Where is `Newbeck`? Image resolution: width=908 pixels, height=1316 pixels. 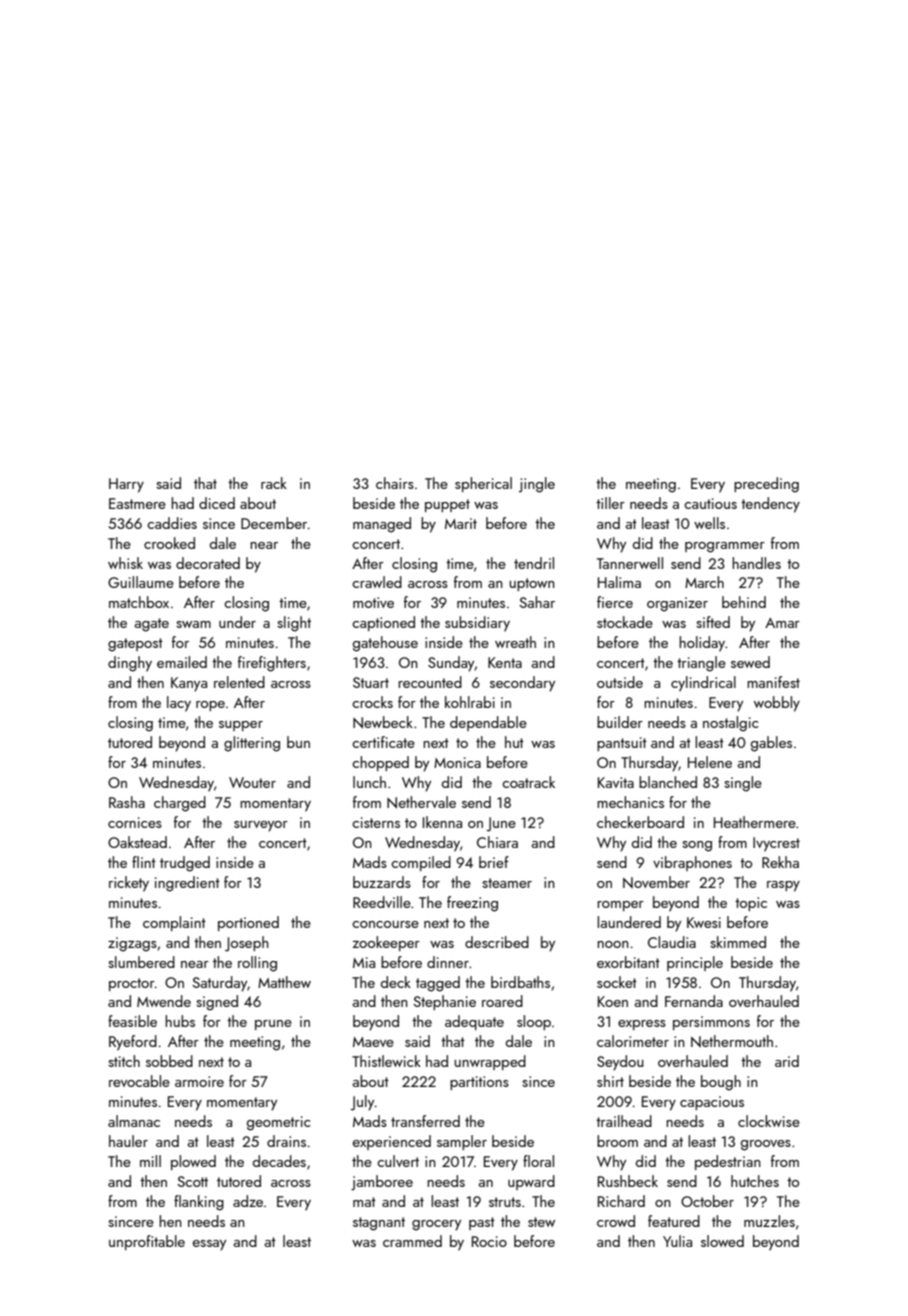 Newbeck is located at coordinates (383, 722).
